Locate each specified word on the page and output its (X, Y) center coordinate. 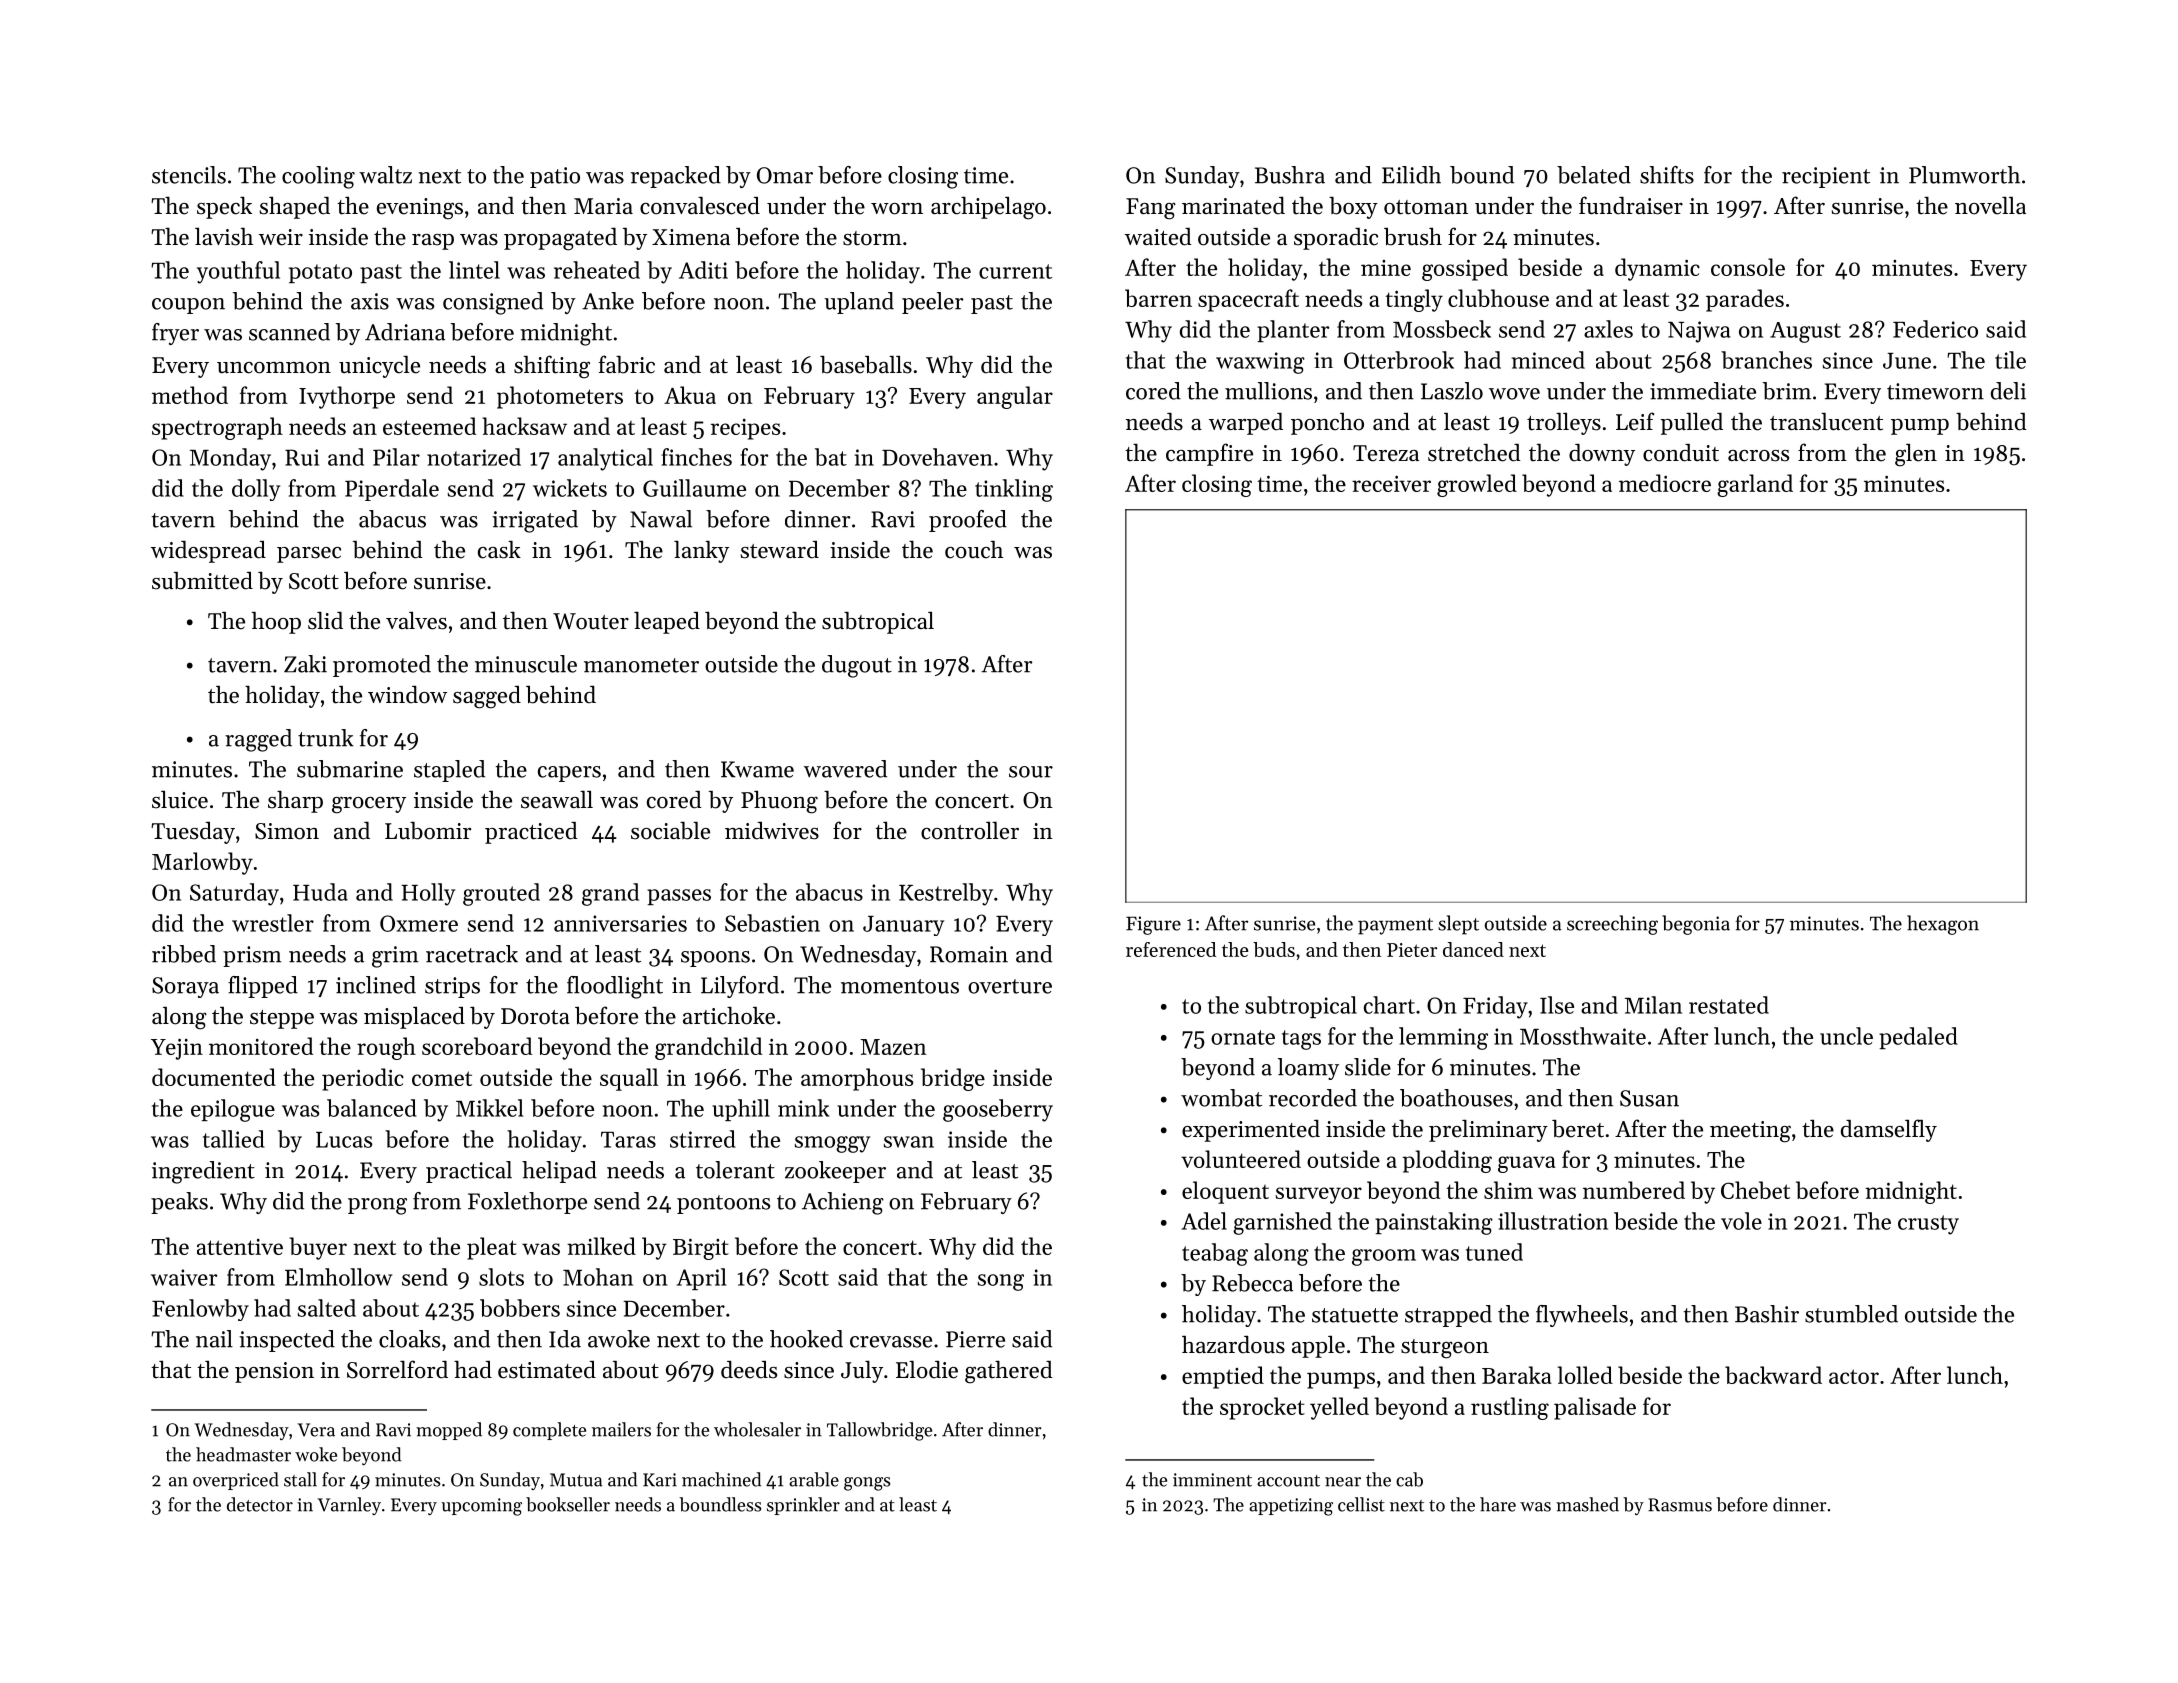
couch (974, 549)
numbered (1634, 1190)
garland (1755, 485)
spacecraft (1248, 300)
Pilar (396, 457)
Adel (1204, 1221)
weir (281, 237)
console (1748, 267)
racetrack (472, 954)
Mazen (894, 1047)
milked (601, 1246)
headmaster (243, 1454)
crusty (1928, 1225)
